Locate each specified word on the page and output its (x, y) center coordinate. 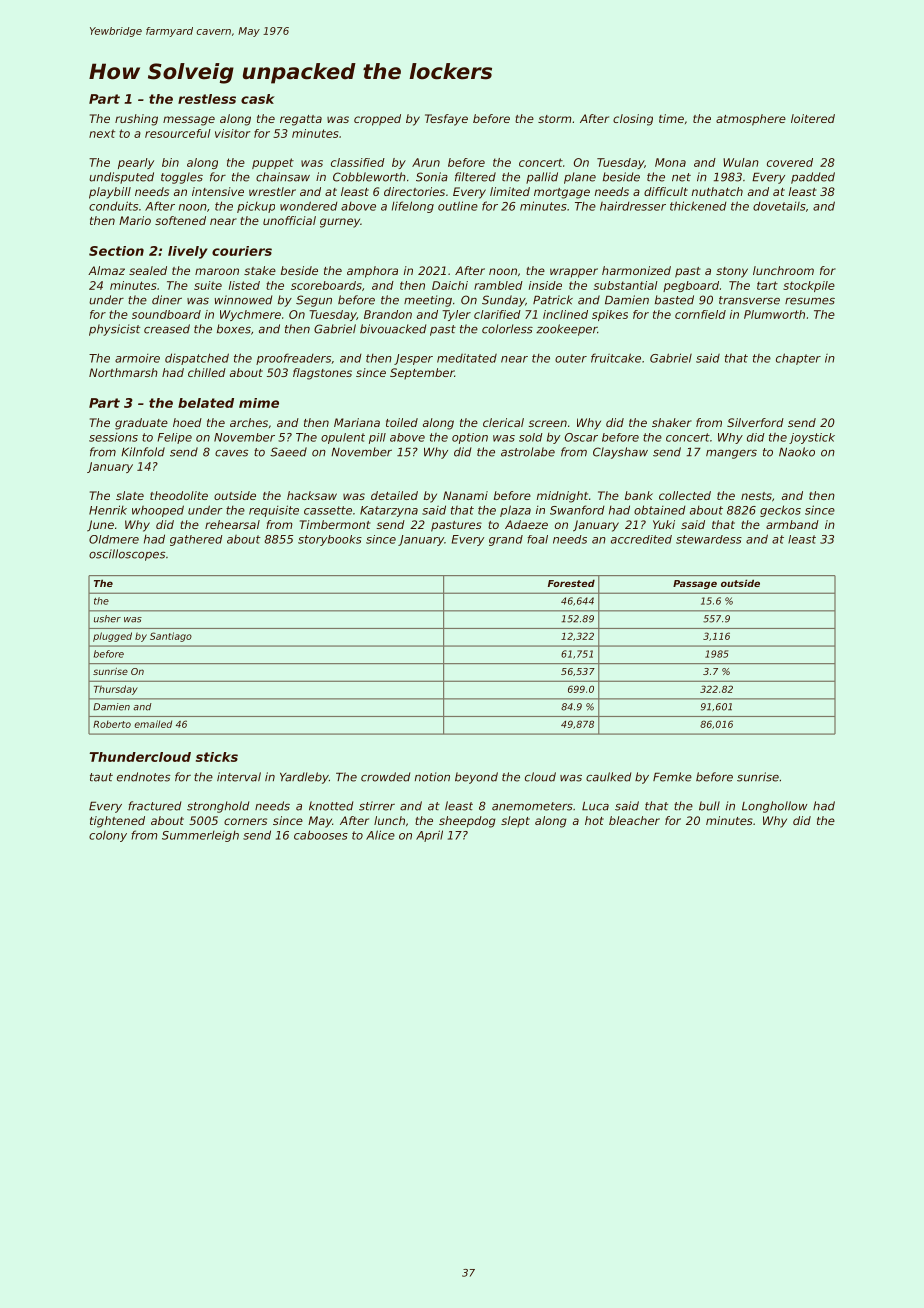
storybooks (330, 540)
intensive (218, 191)
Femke (672, 777)
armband (792, 524)
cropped (377, 120)
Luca (595, 806)
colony (108, 836)
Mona (670, 162)
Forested (571, 583)
